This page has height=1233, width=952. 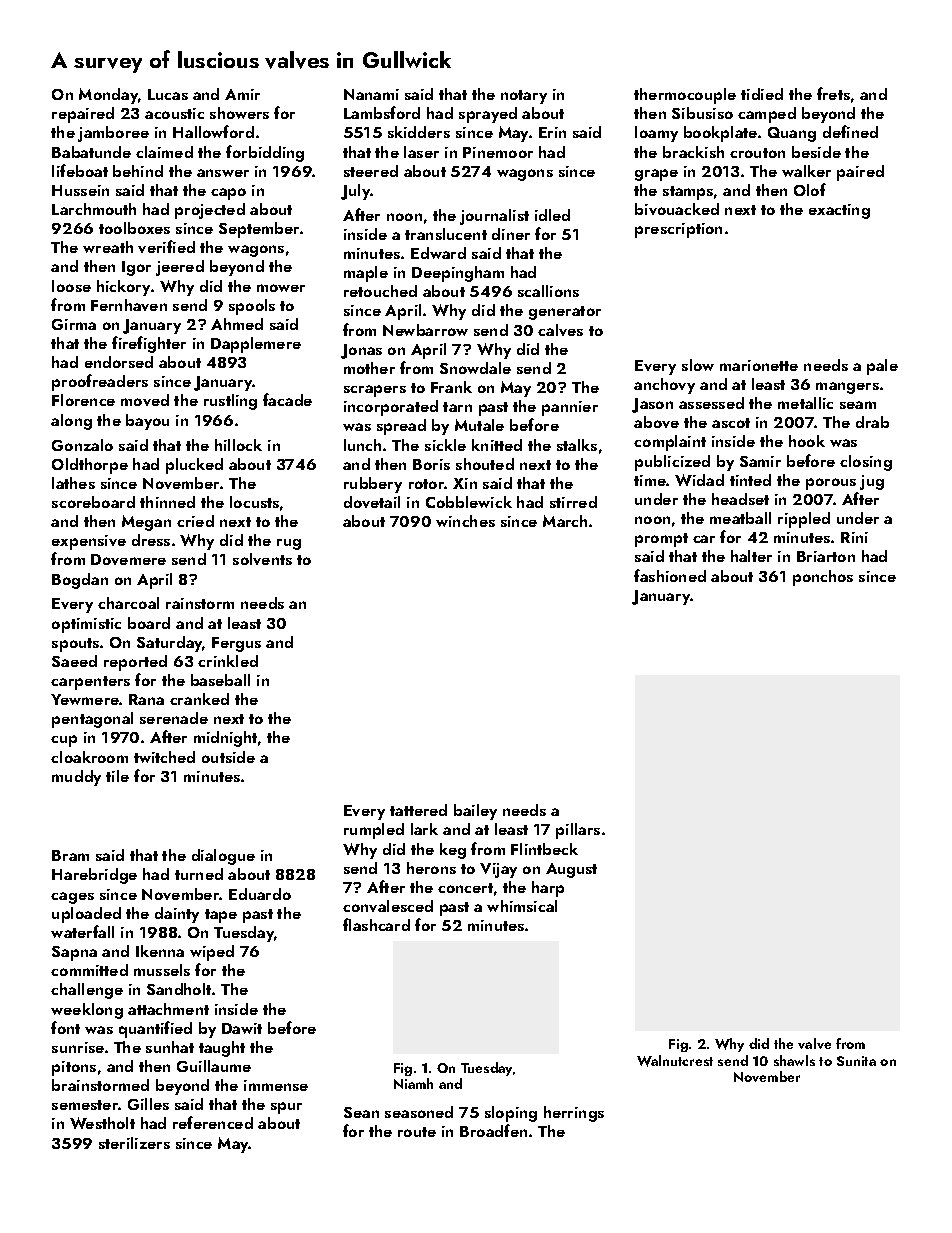 I want to click on generator, so click(x=565, y=313).
